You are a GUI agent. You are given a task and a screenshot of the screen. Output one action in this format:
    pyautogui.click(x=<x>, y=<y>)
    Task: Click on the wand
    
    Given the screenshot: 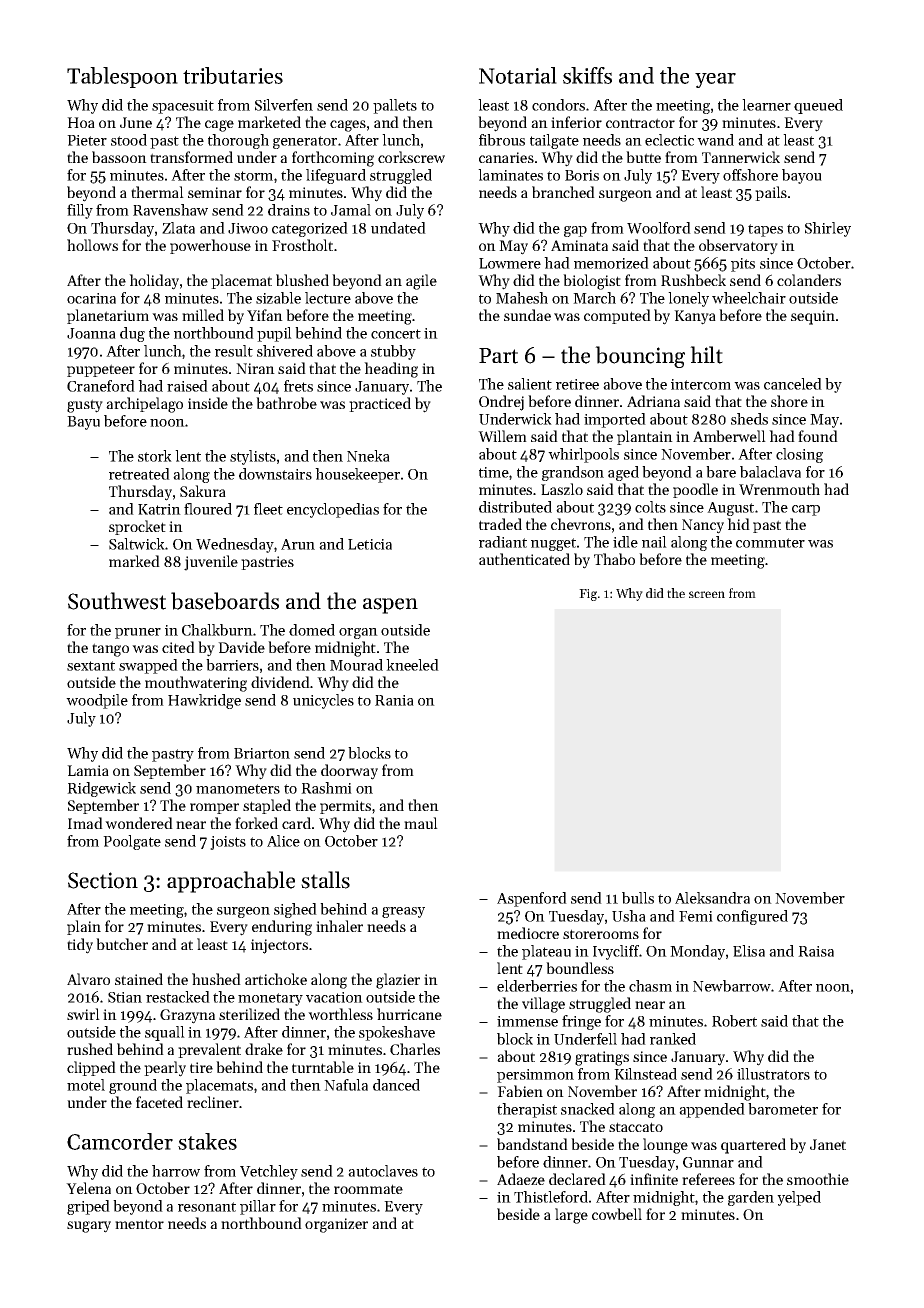 What is the action you would take?
    pyautogui.click(x=715, y=140)
